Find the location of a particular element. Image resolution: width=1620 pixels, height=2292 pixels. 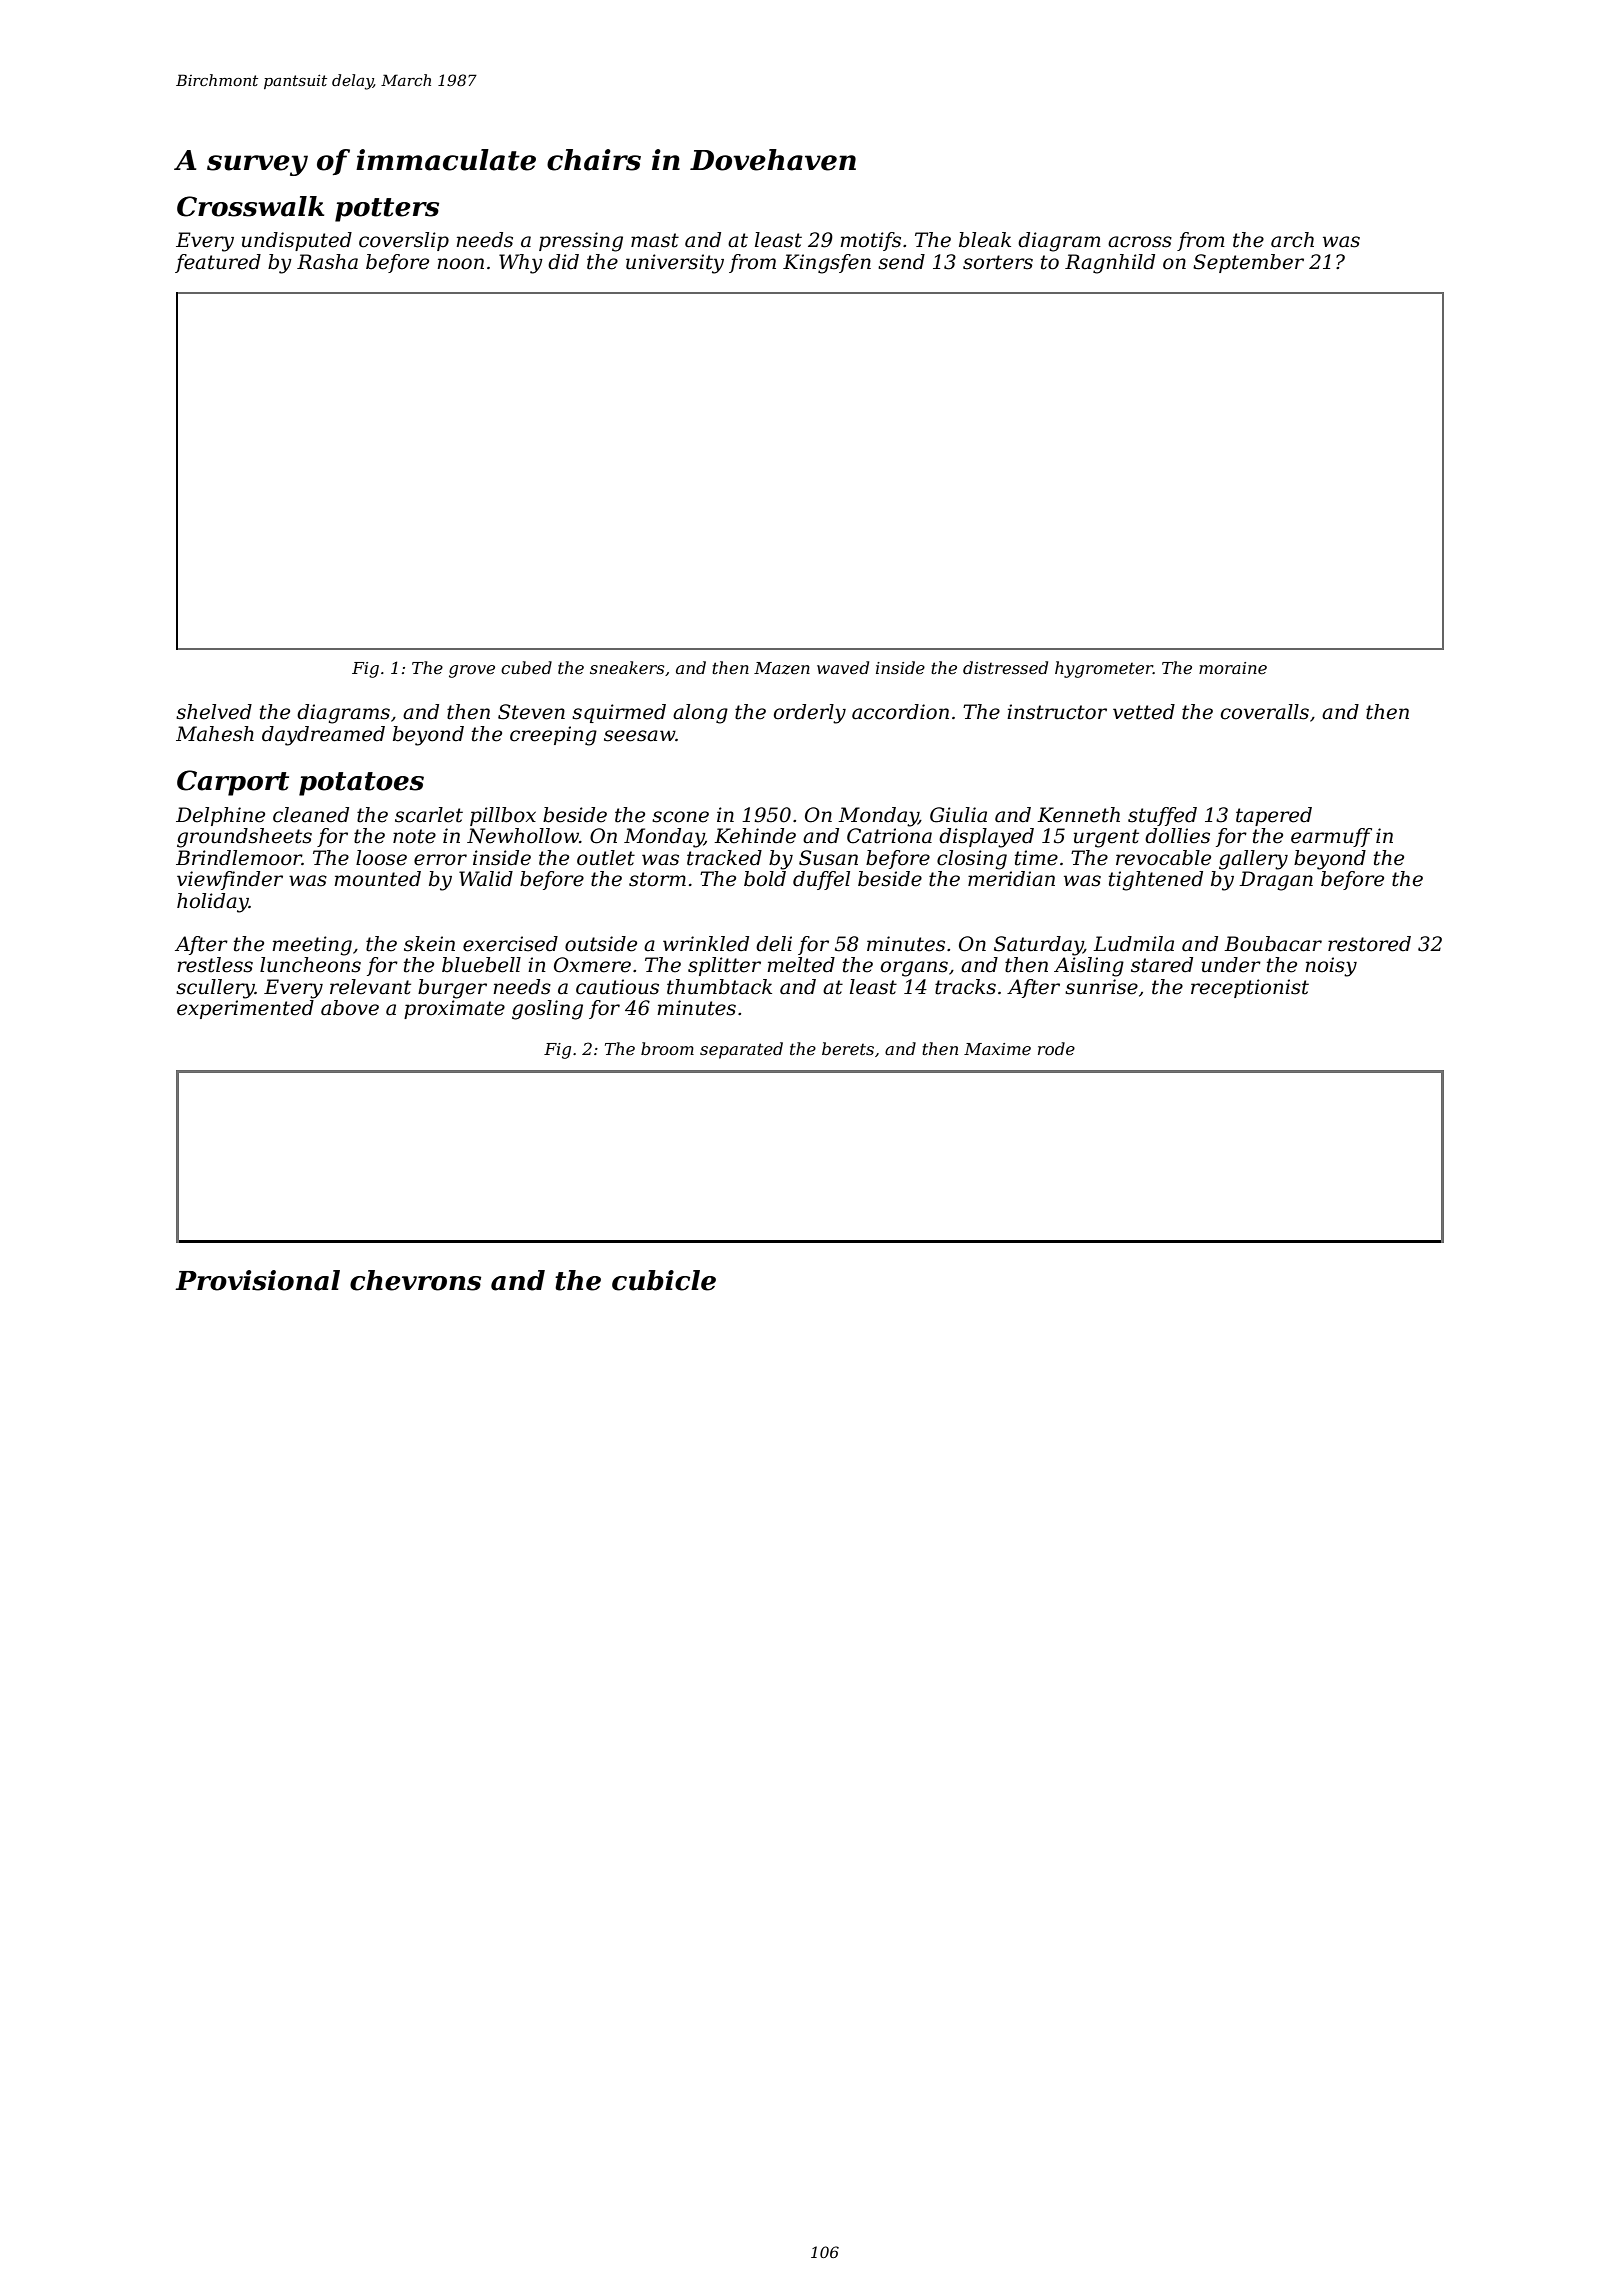

grove is located at coordinates (472, 671).
